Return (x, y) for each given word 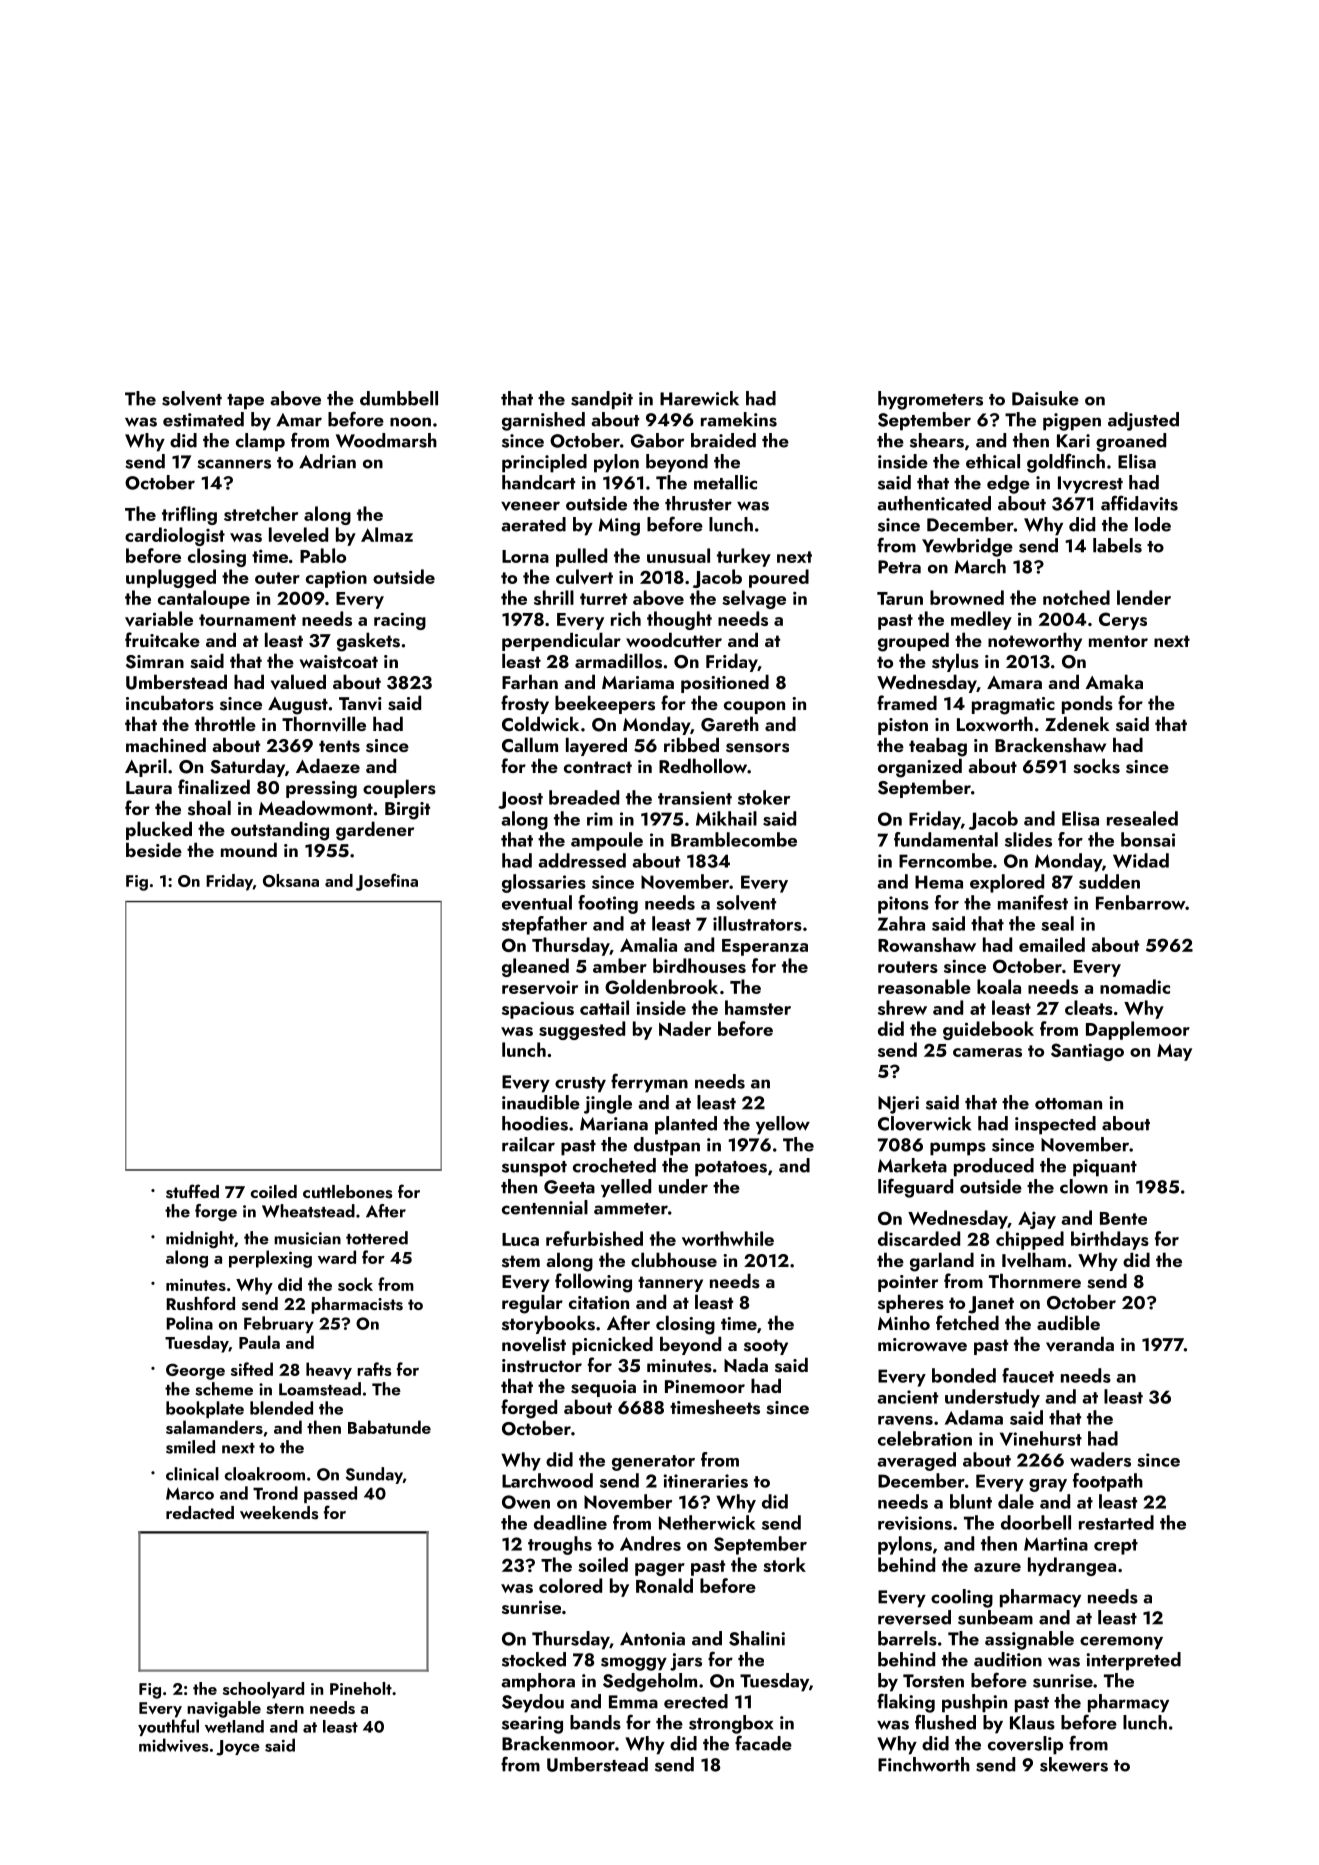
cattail (604, 1007)
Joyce (238, 1748)
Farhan (530, 681)
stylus (955, 662)
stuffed (192, 1191)
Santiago (1087, 1052)
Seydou (533, 1703)
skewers (1074, 1764)
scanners (234, 464)
